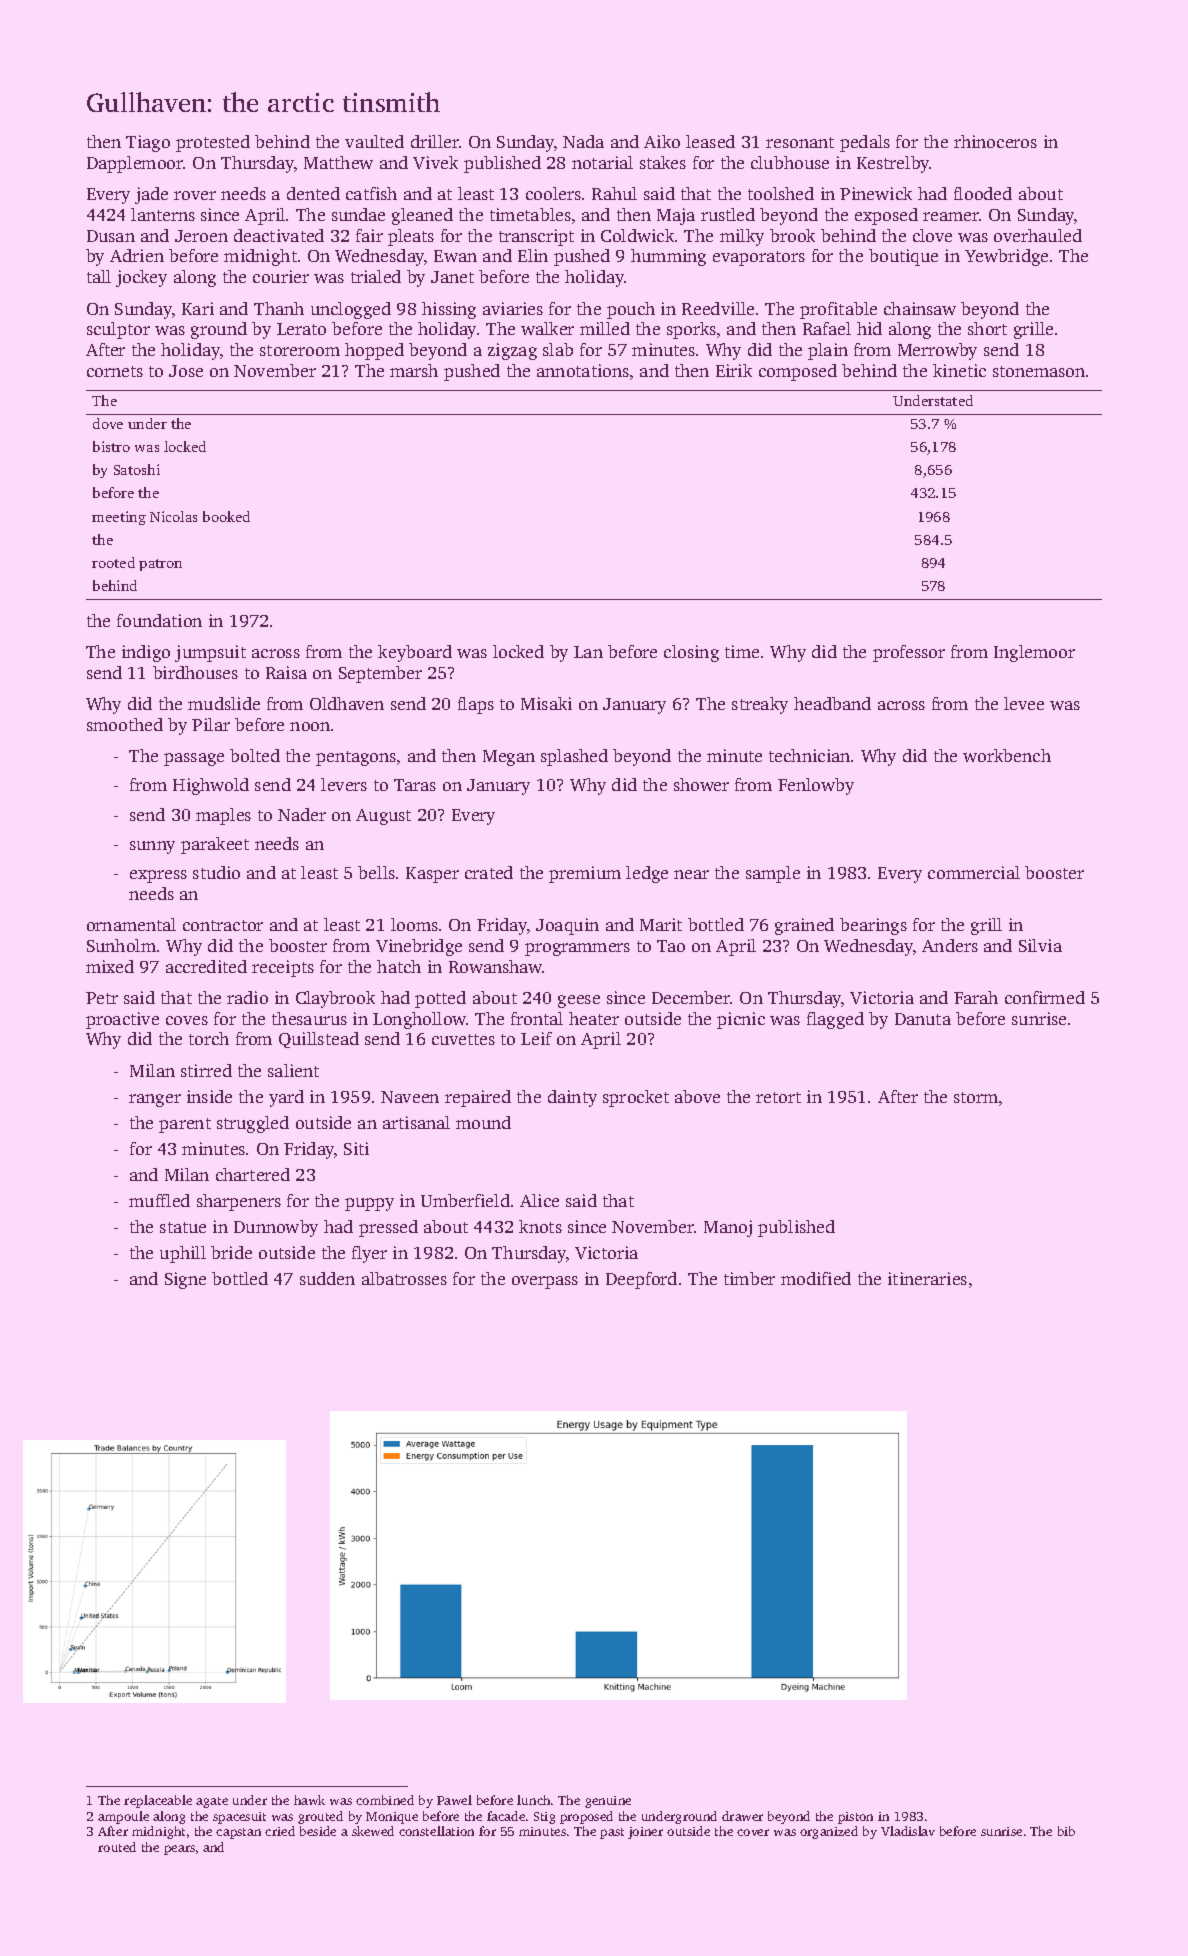  I want to click on modified, so click(816, 1278).
